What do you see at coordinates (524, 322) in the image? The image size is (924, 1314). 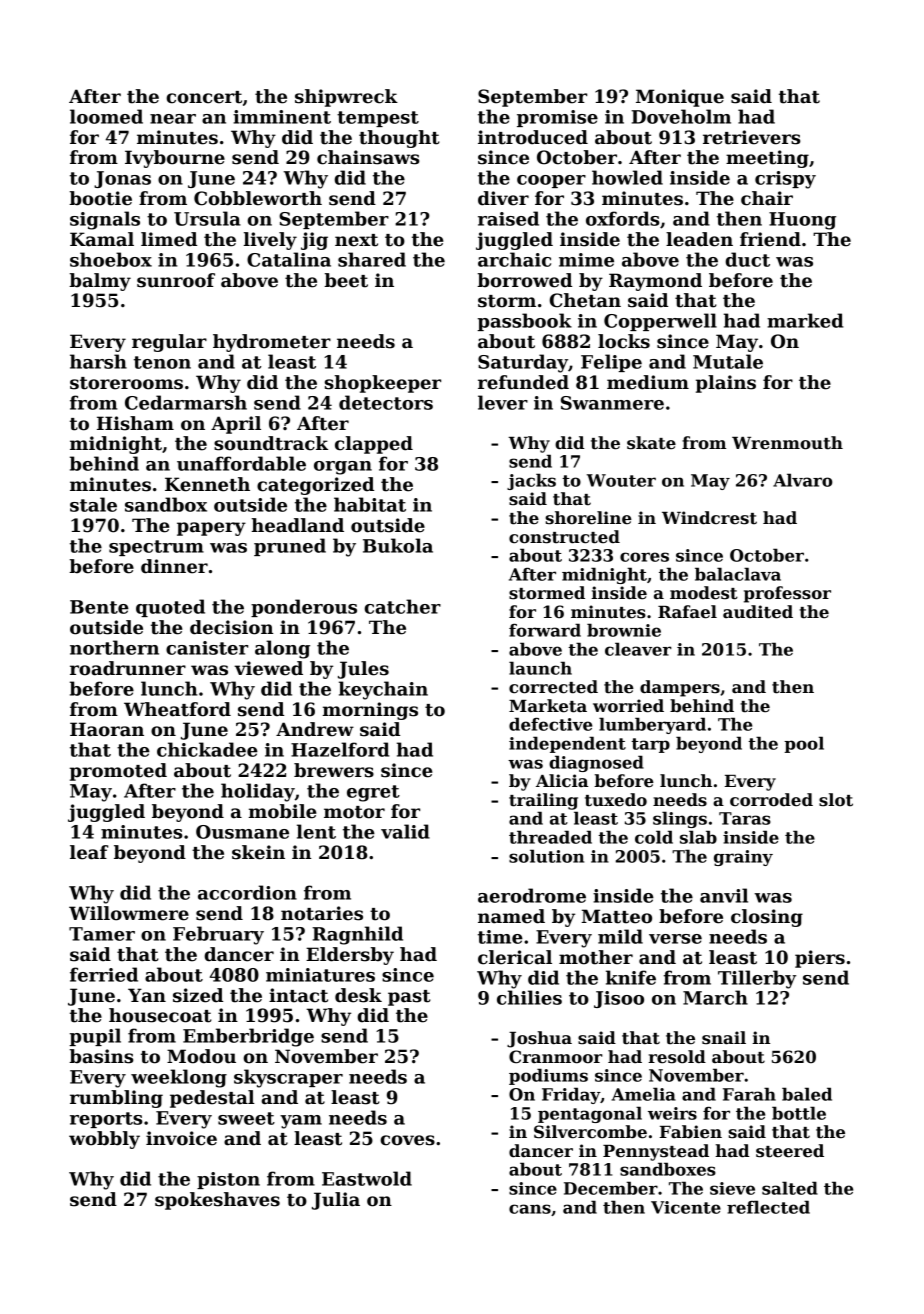 I see `passbook` at bounding box center [524, 322].
